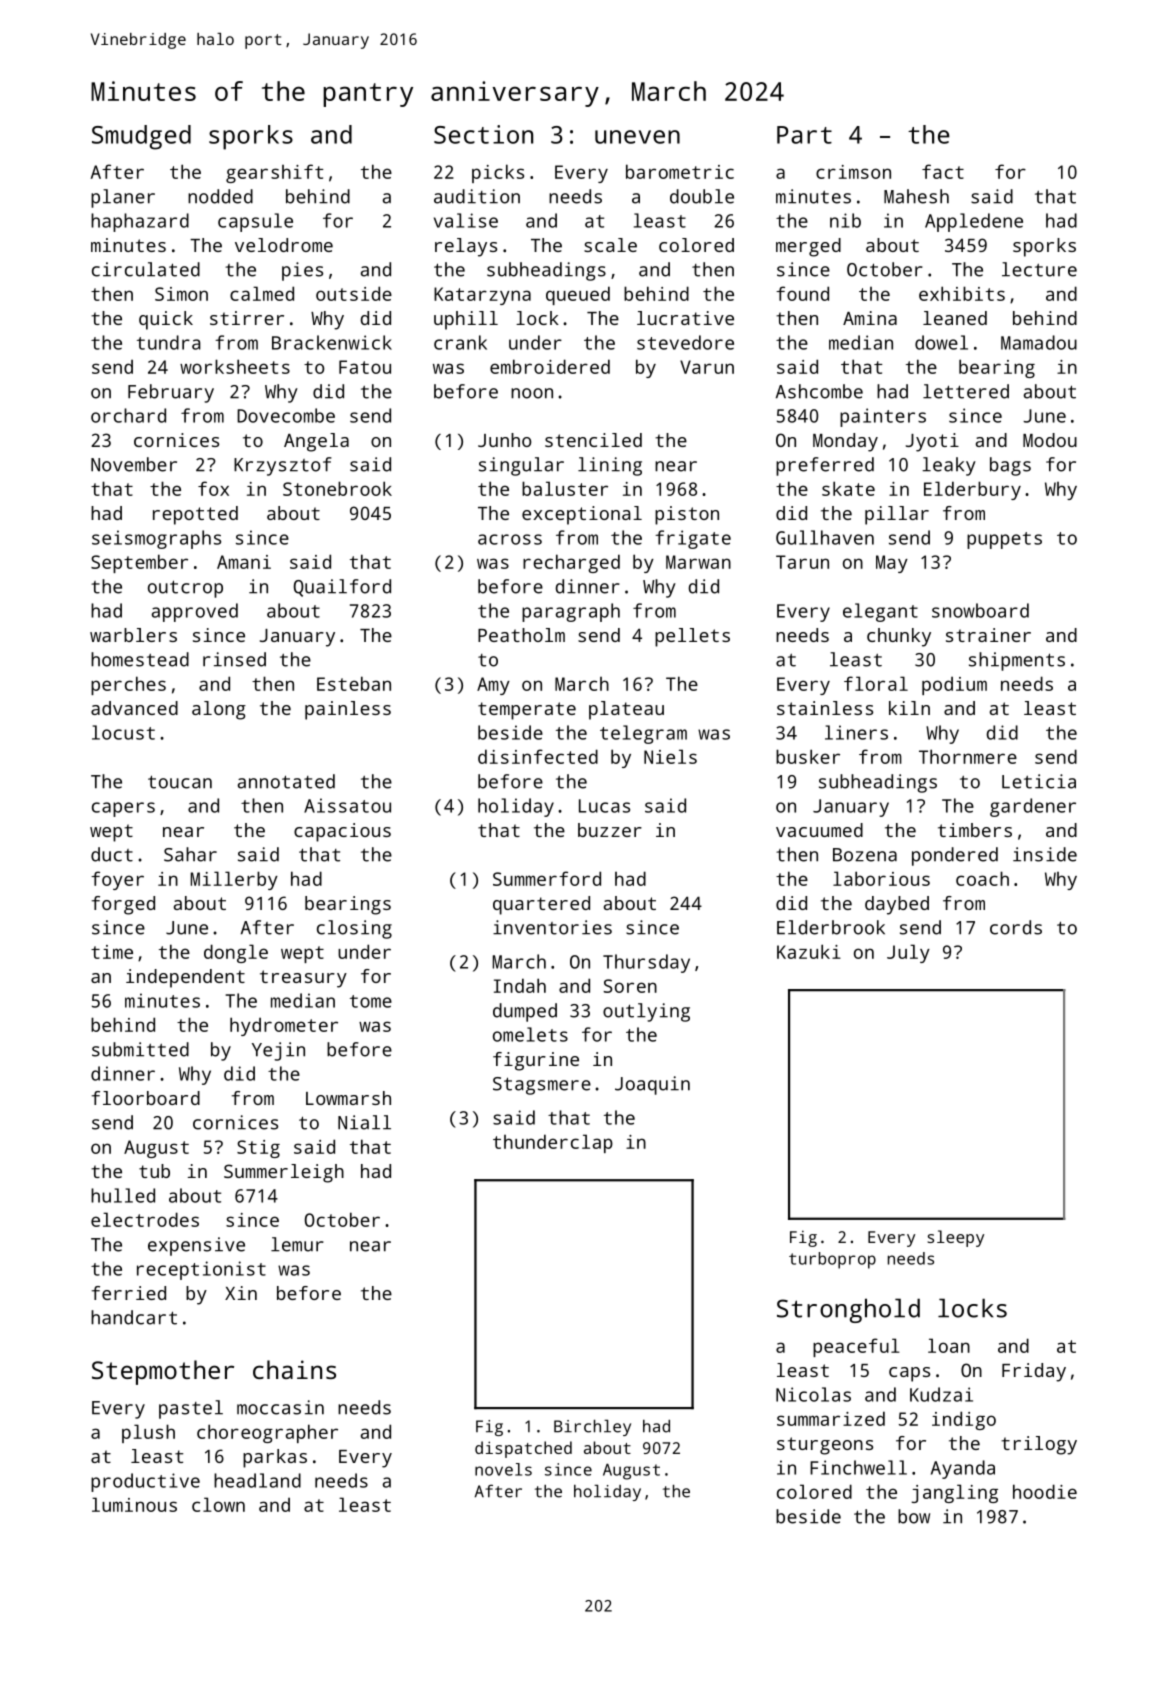 Image resolution: width=1168 pixels, height=1692 pixels. Describe the element at coordinates (527, 711) in the screenshot. I see `temperate` at that location.
